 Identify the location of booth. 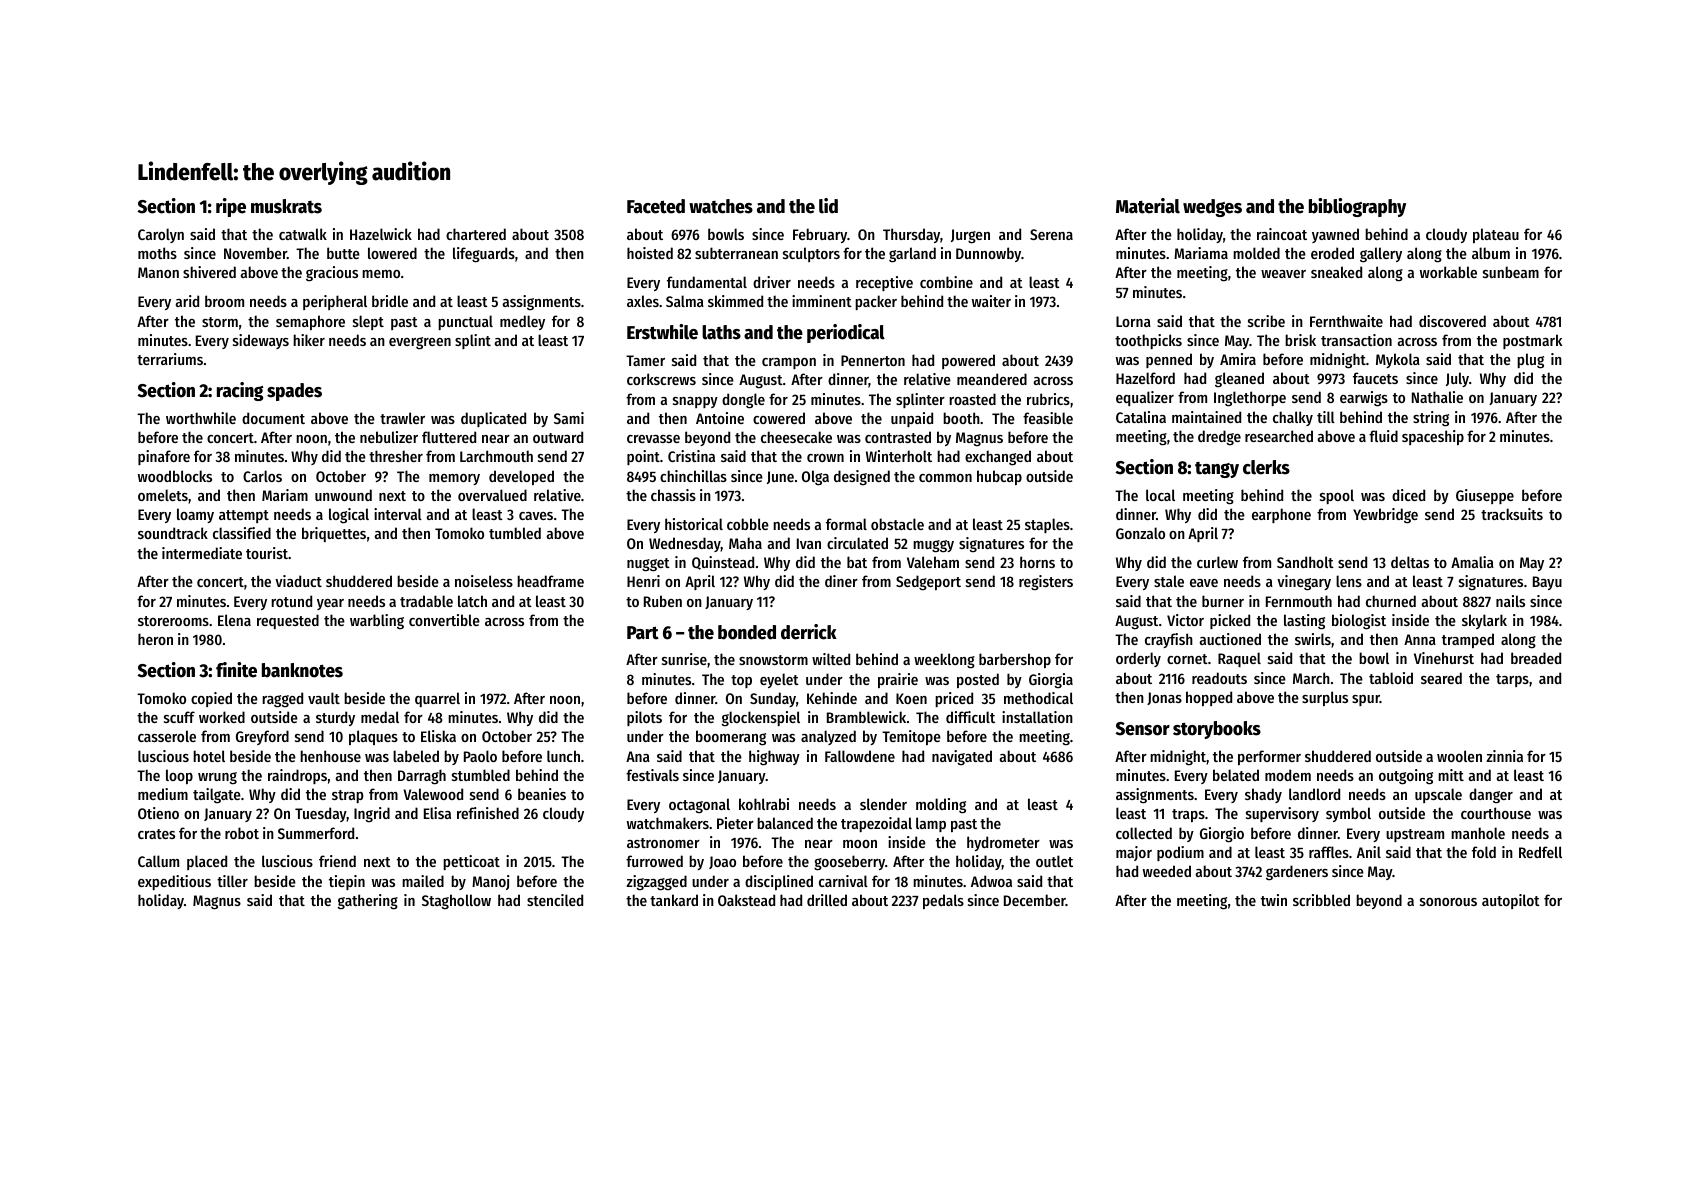
(961, 418).
